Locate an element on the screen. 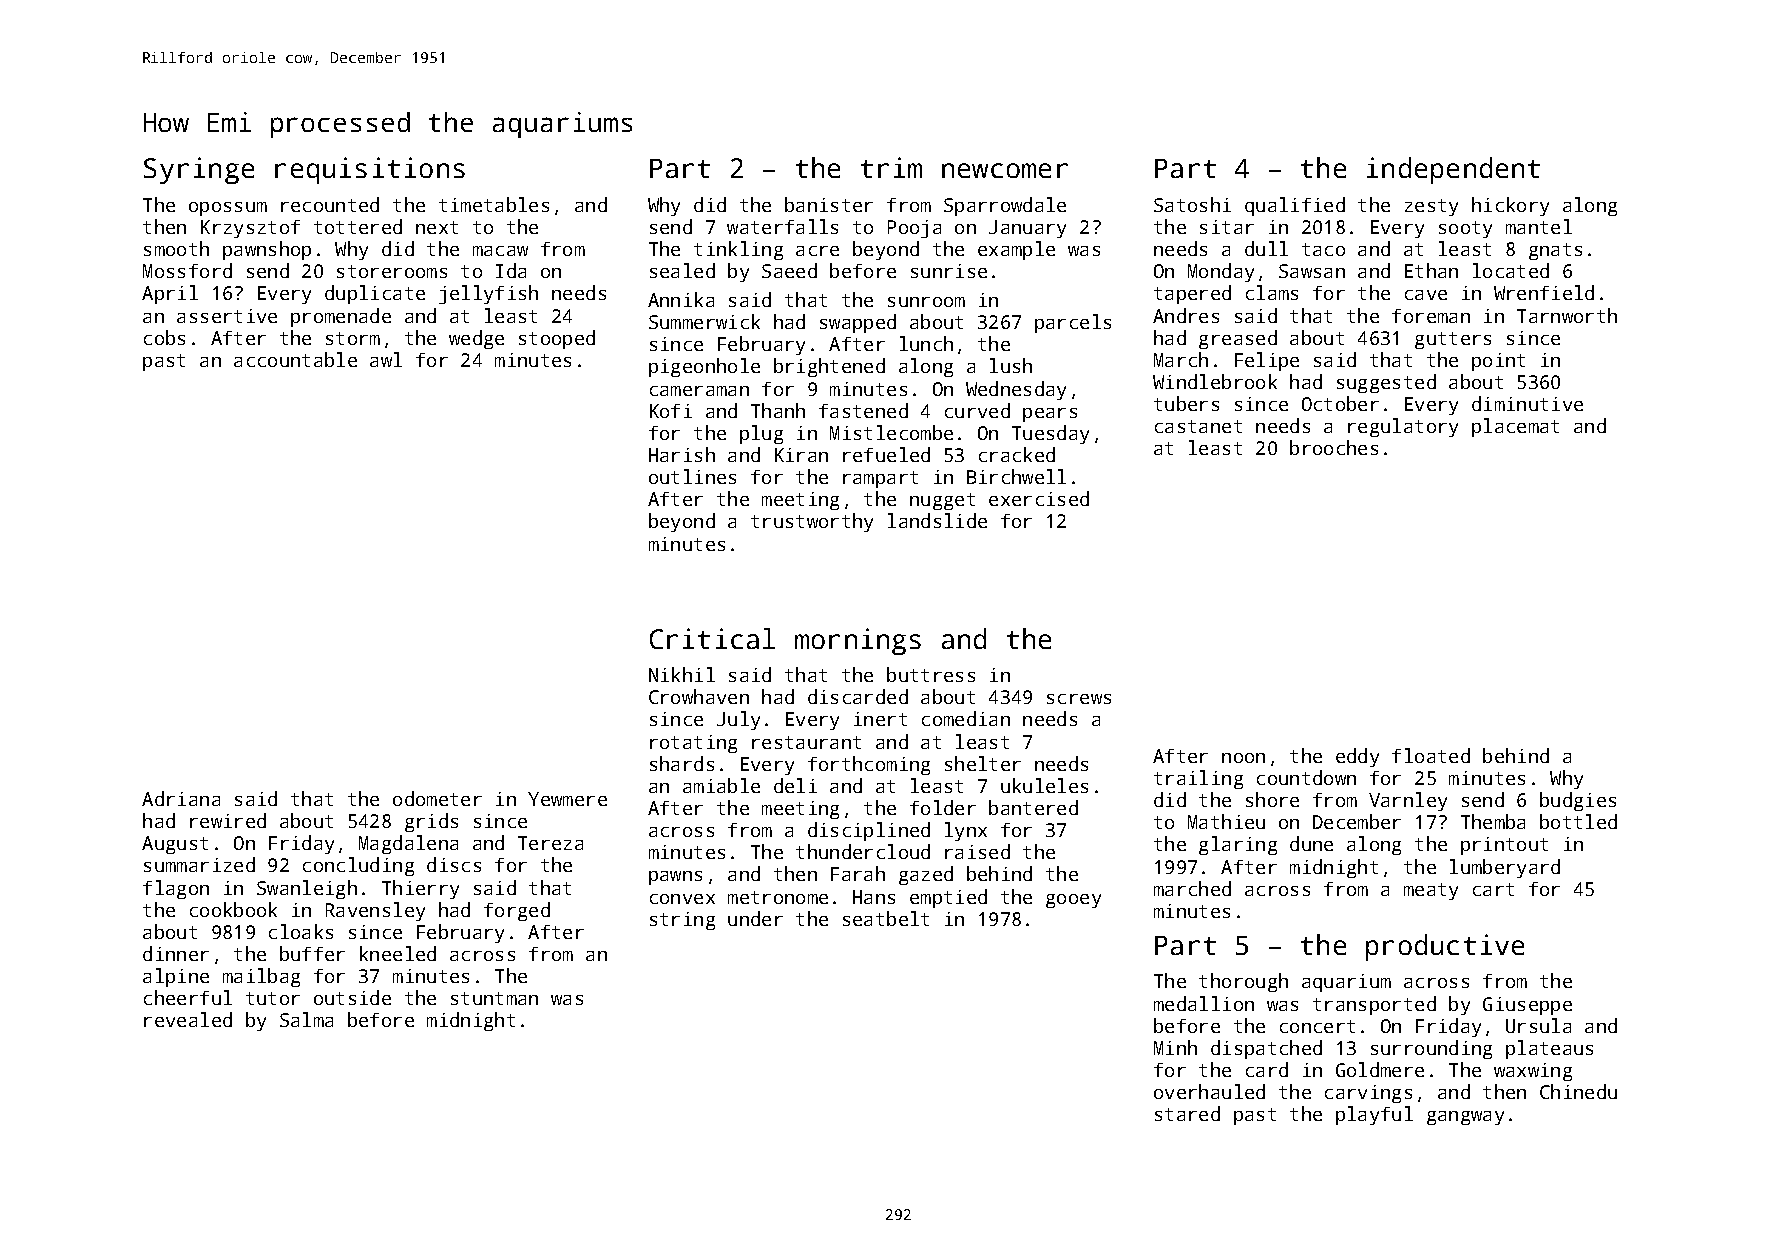 Image resolution: width=1770 pixels, height=1252 pixels. rewired is located at coordinates (228, 820).
